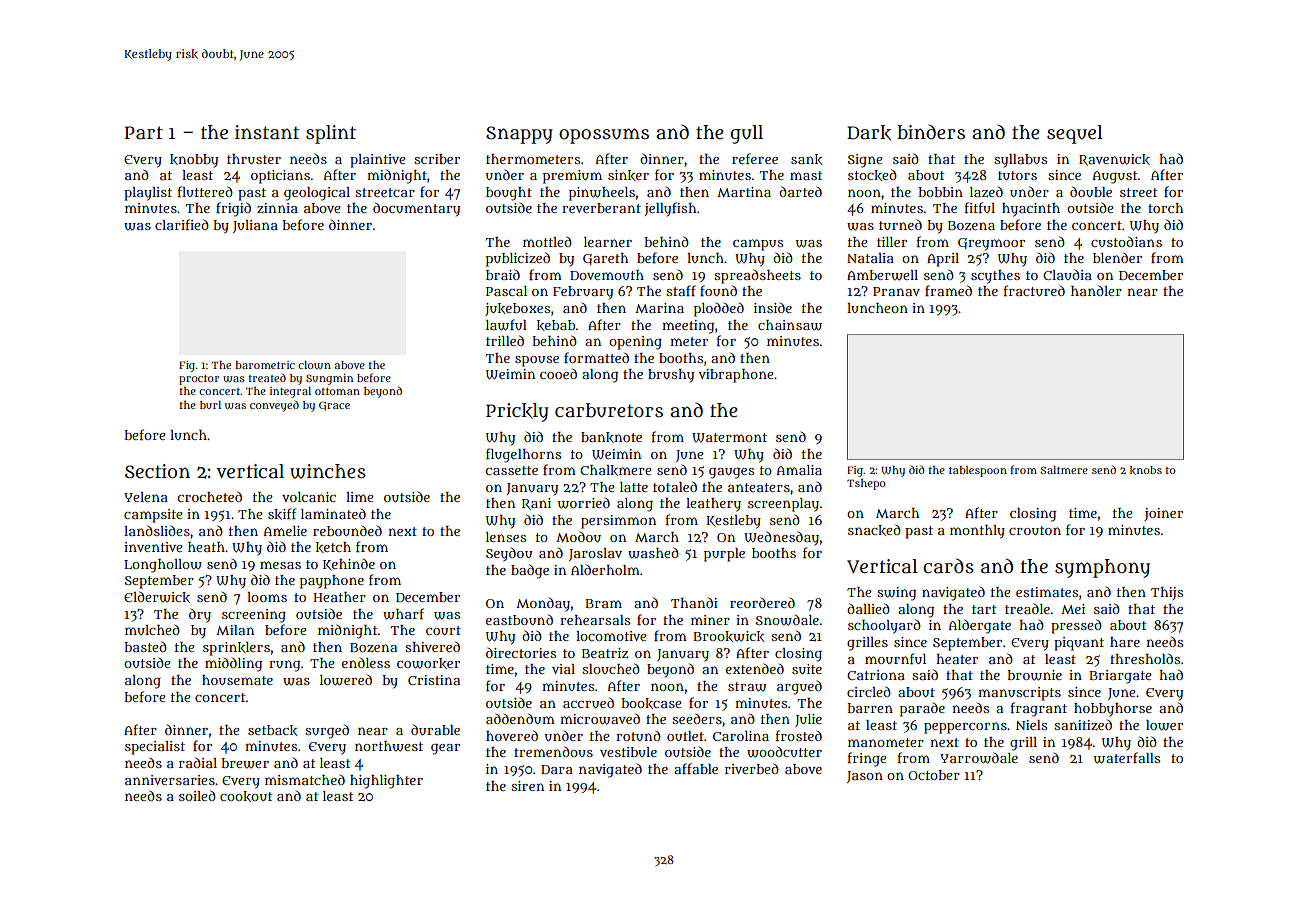  What do you see at coordinates (157, 471) in the screenshot?
I see `Section` at bounding box center [157, 471].
